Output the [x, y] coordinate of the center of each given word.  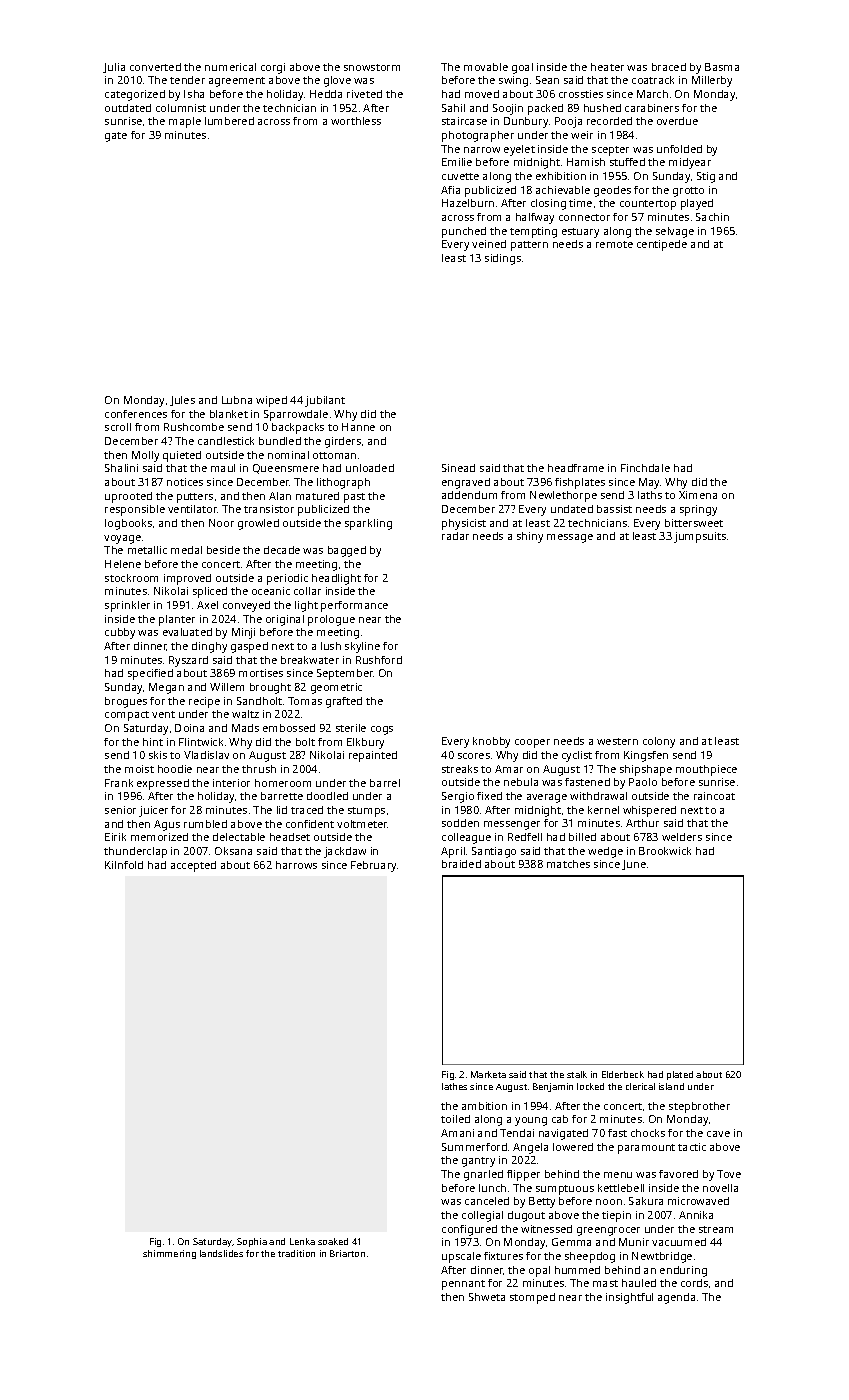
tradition [296, 1253]
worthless [356, 121]
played [697, 204]
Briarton [347, 1253]
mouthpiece [706, 770]
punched [464, 232]
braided [461, 864]
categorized [135, 95]
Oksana [233, 851]
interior [231, 783]
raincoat [714, 796]
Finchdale [645, 468]
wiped [271, 401]
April [453, 852]
